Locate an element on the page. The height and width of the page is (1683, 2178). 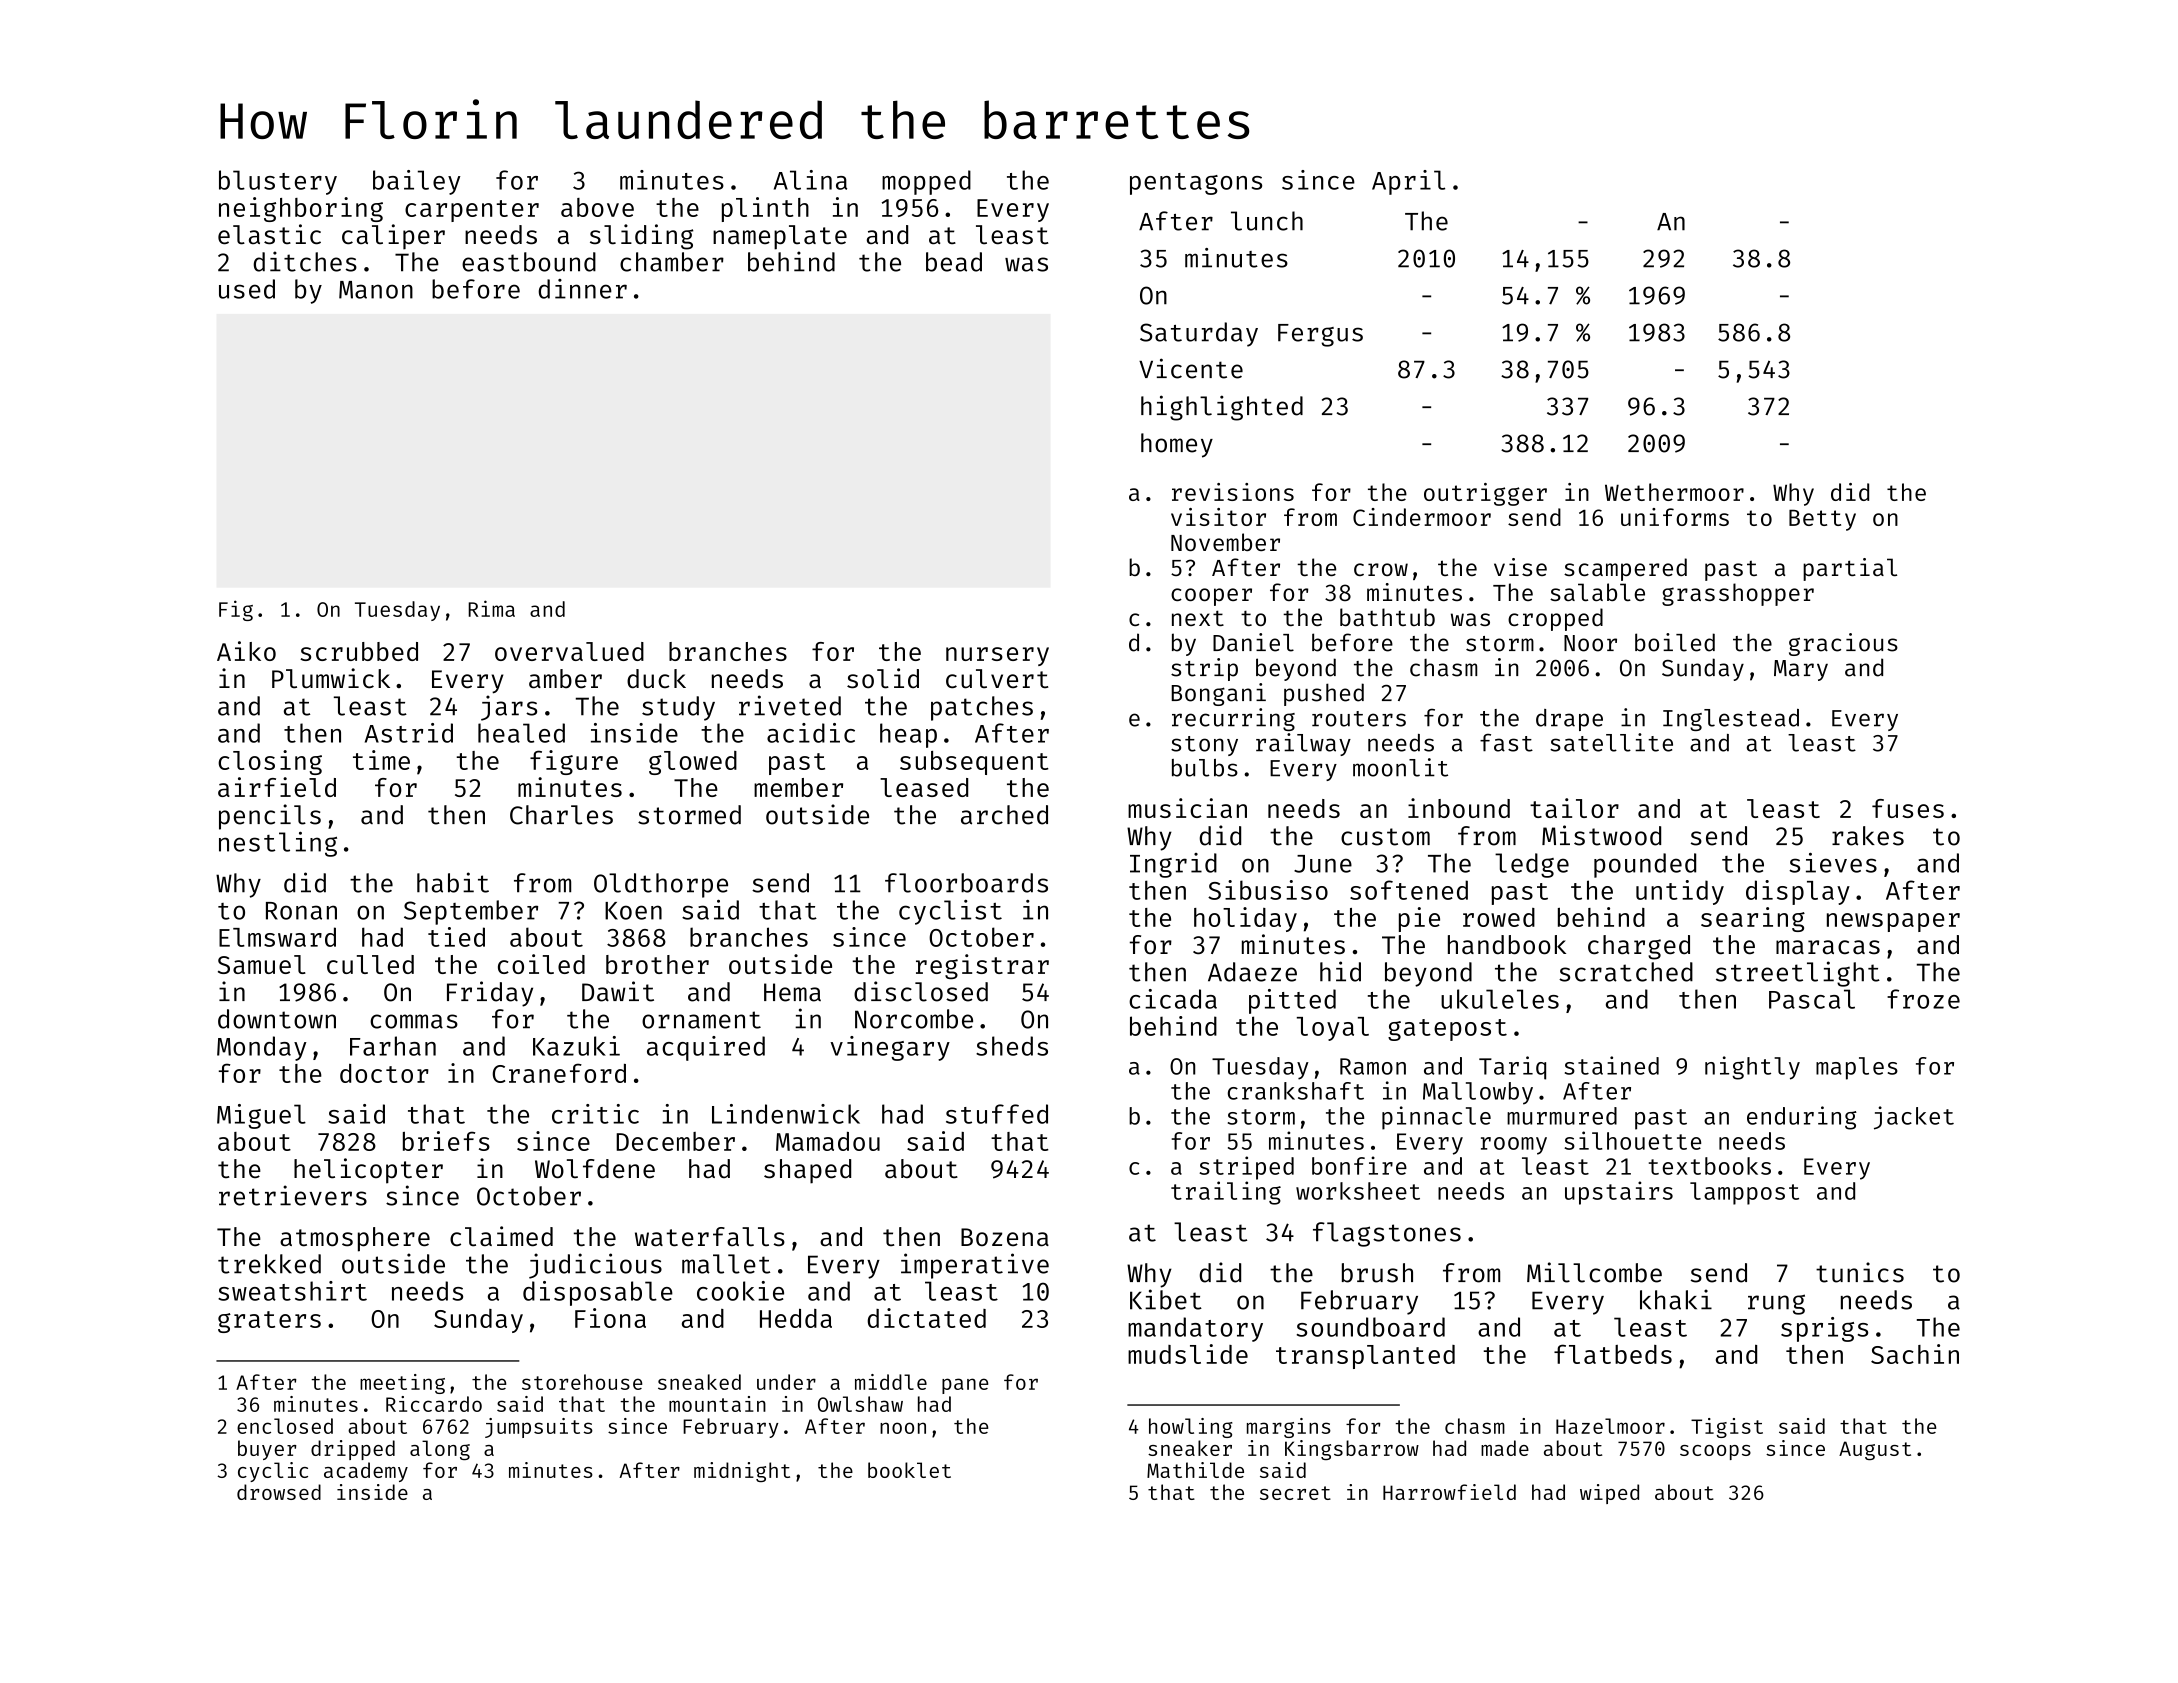
salable is located at coordinates (1597, 592).
